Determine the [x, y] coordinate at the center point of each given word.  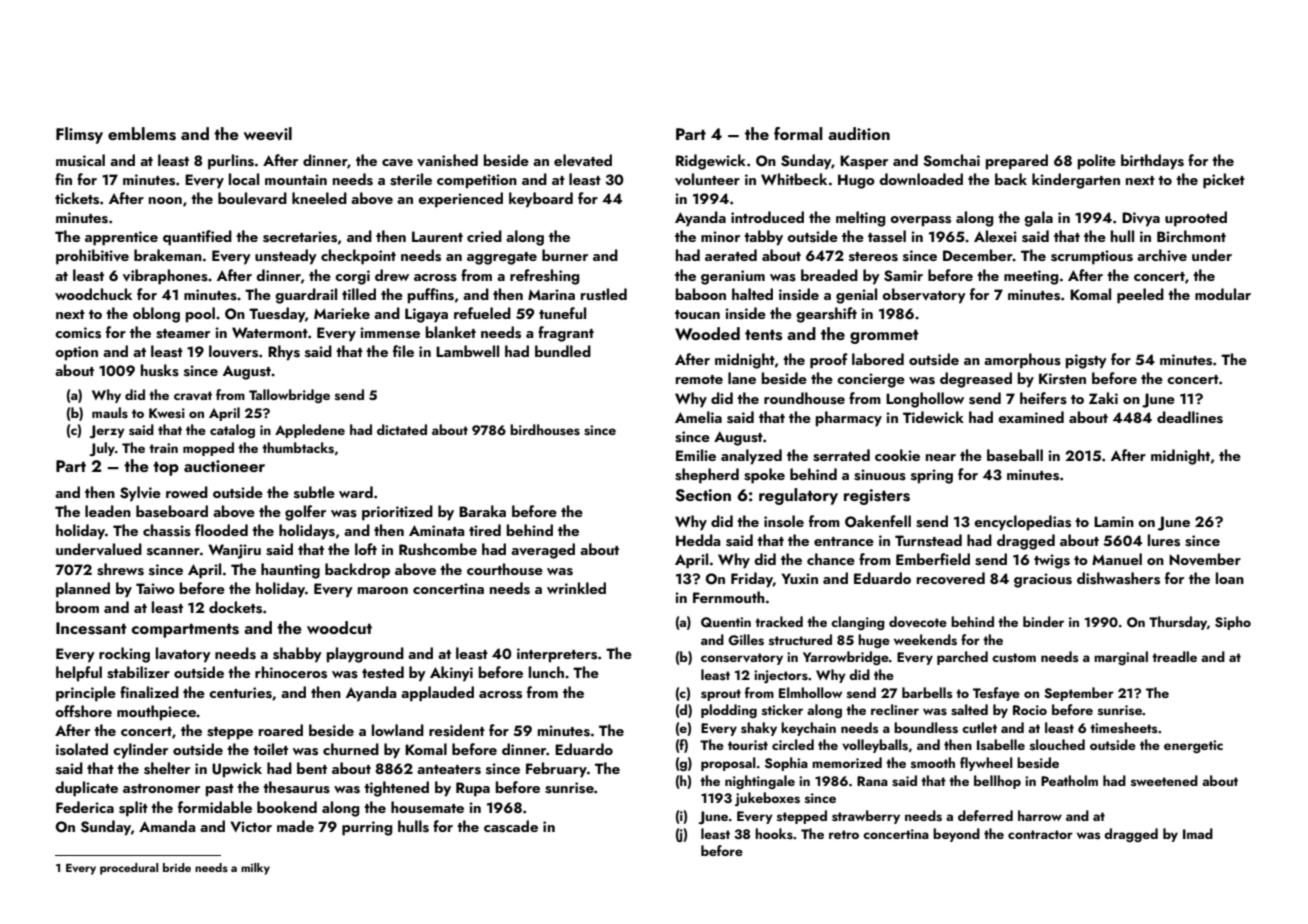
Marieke [342, 313]
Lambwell [467, 351]
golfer [305, 513]
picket [1224, 181]
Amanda [167, 826]
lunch [546, 672]
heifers [1043, 398]
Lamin [1114, 521]
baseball [1015, 455]
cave [397, 162]
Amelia [698, 417]
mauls [110, 413]
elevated [583, 160]
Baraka [482, 511]
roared [281, 730]
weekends [925, 640]
